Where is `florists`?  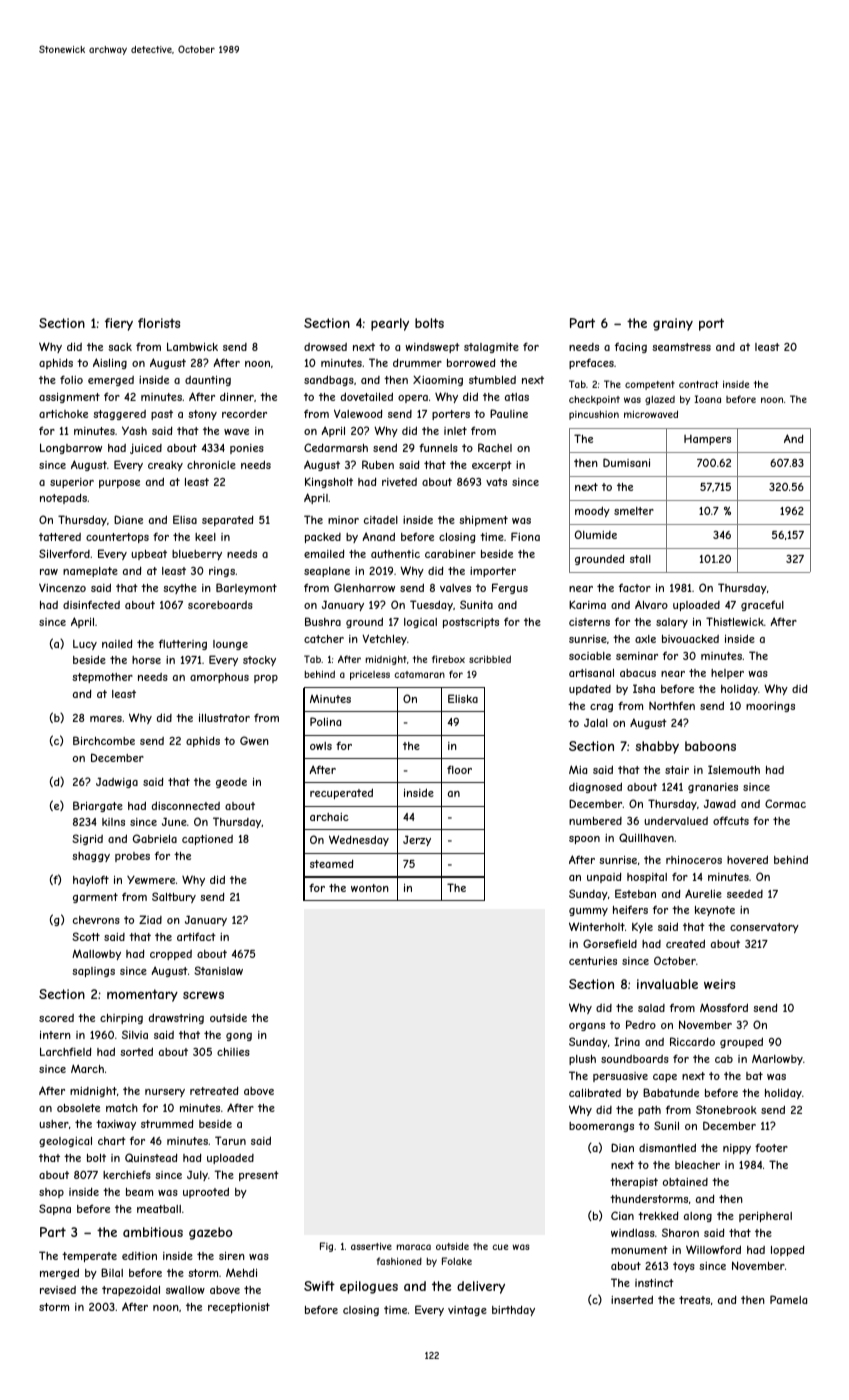
florists is located at coordinates (159, 323).
